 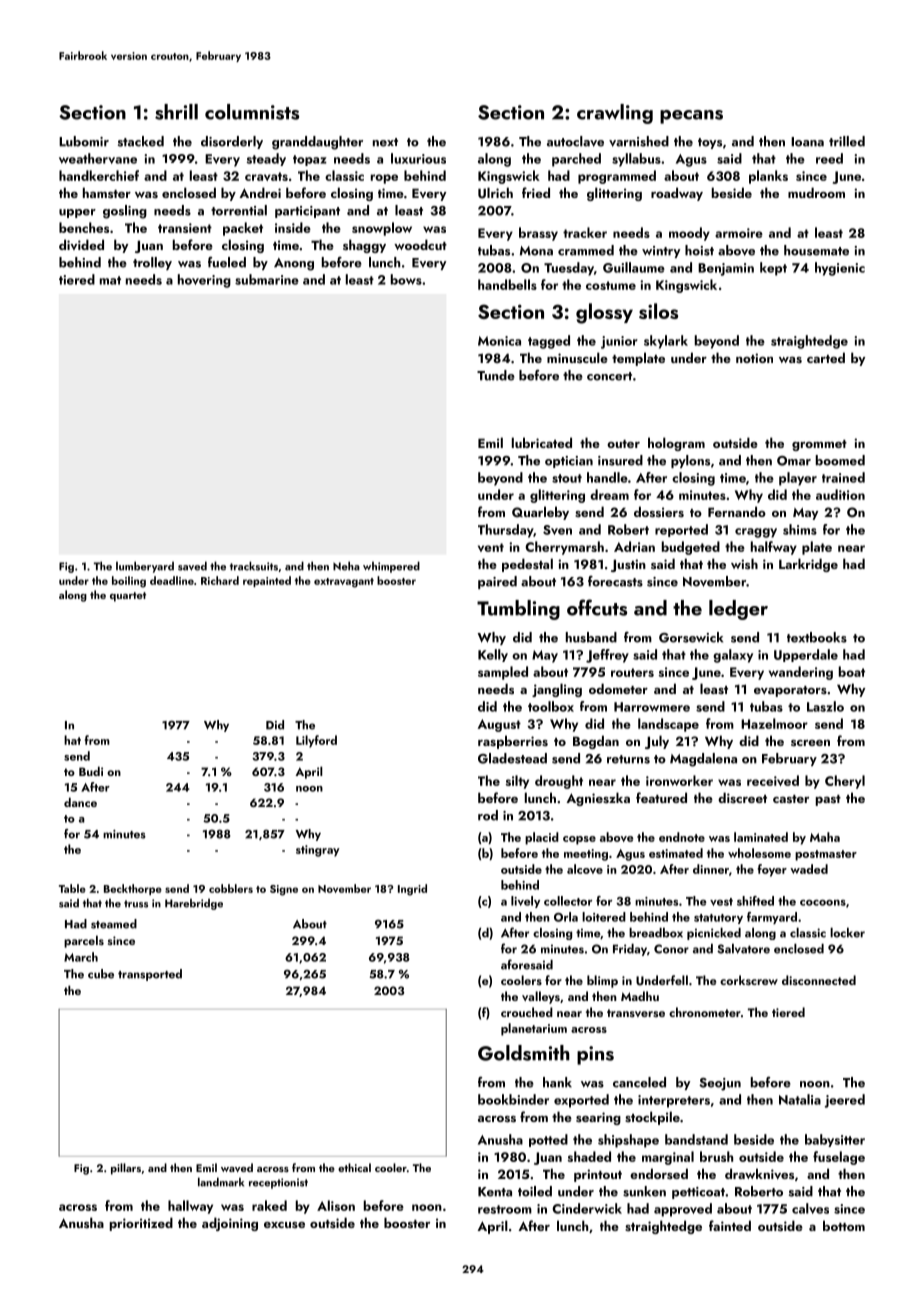 I want to click on notion, so click(x=754, y=358).
